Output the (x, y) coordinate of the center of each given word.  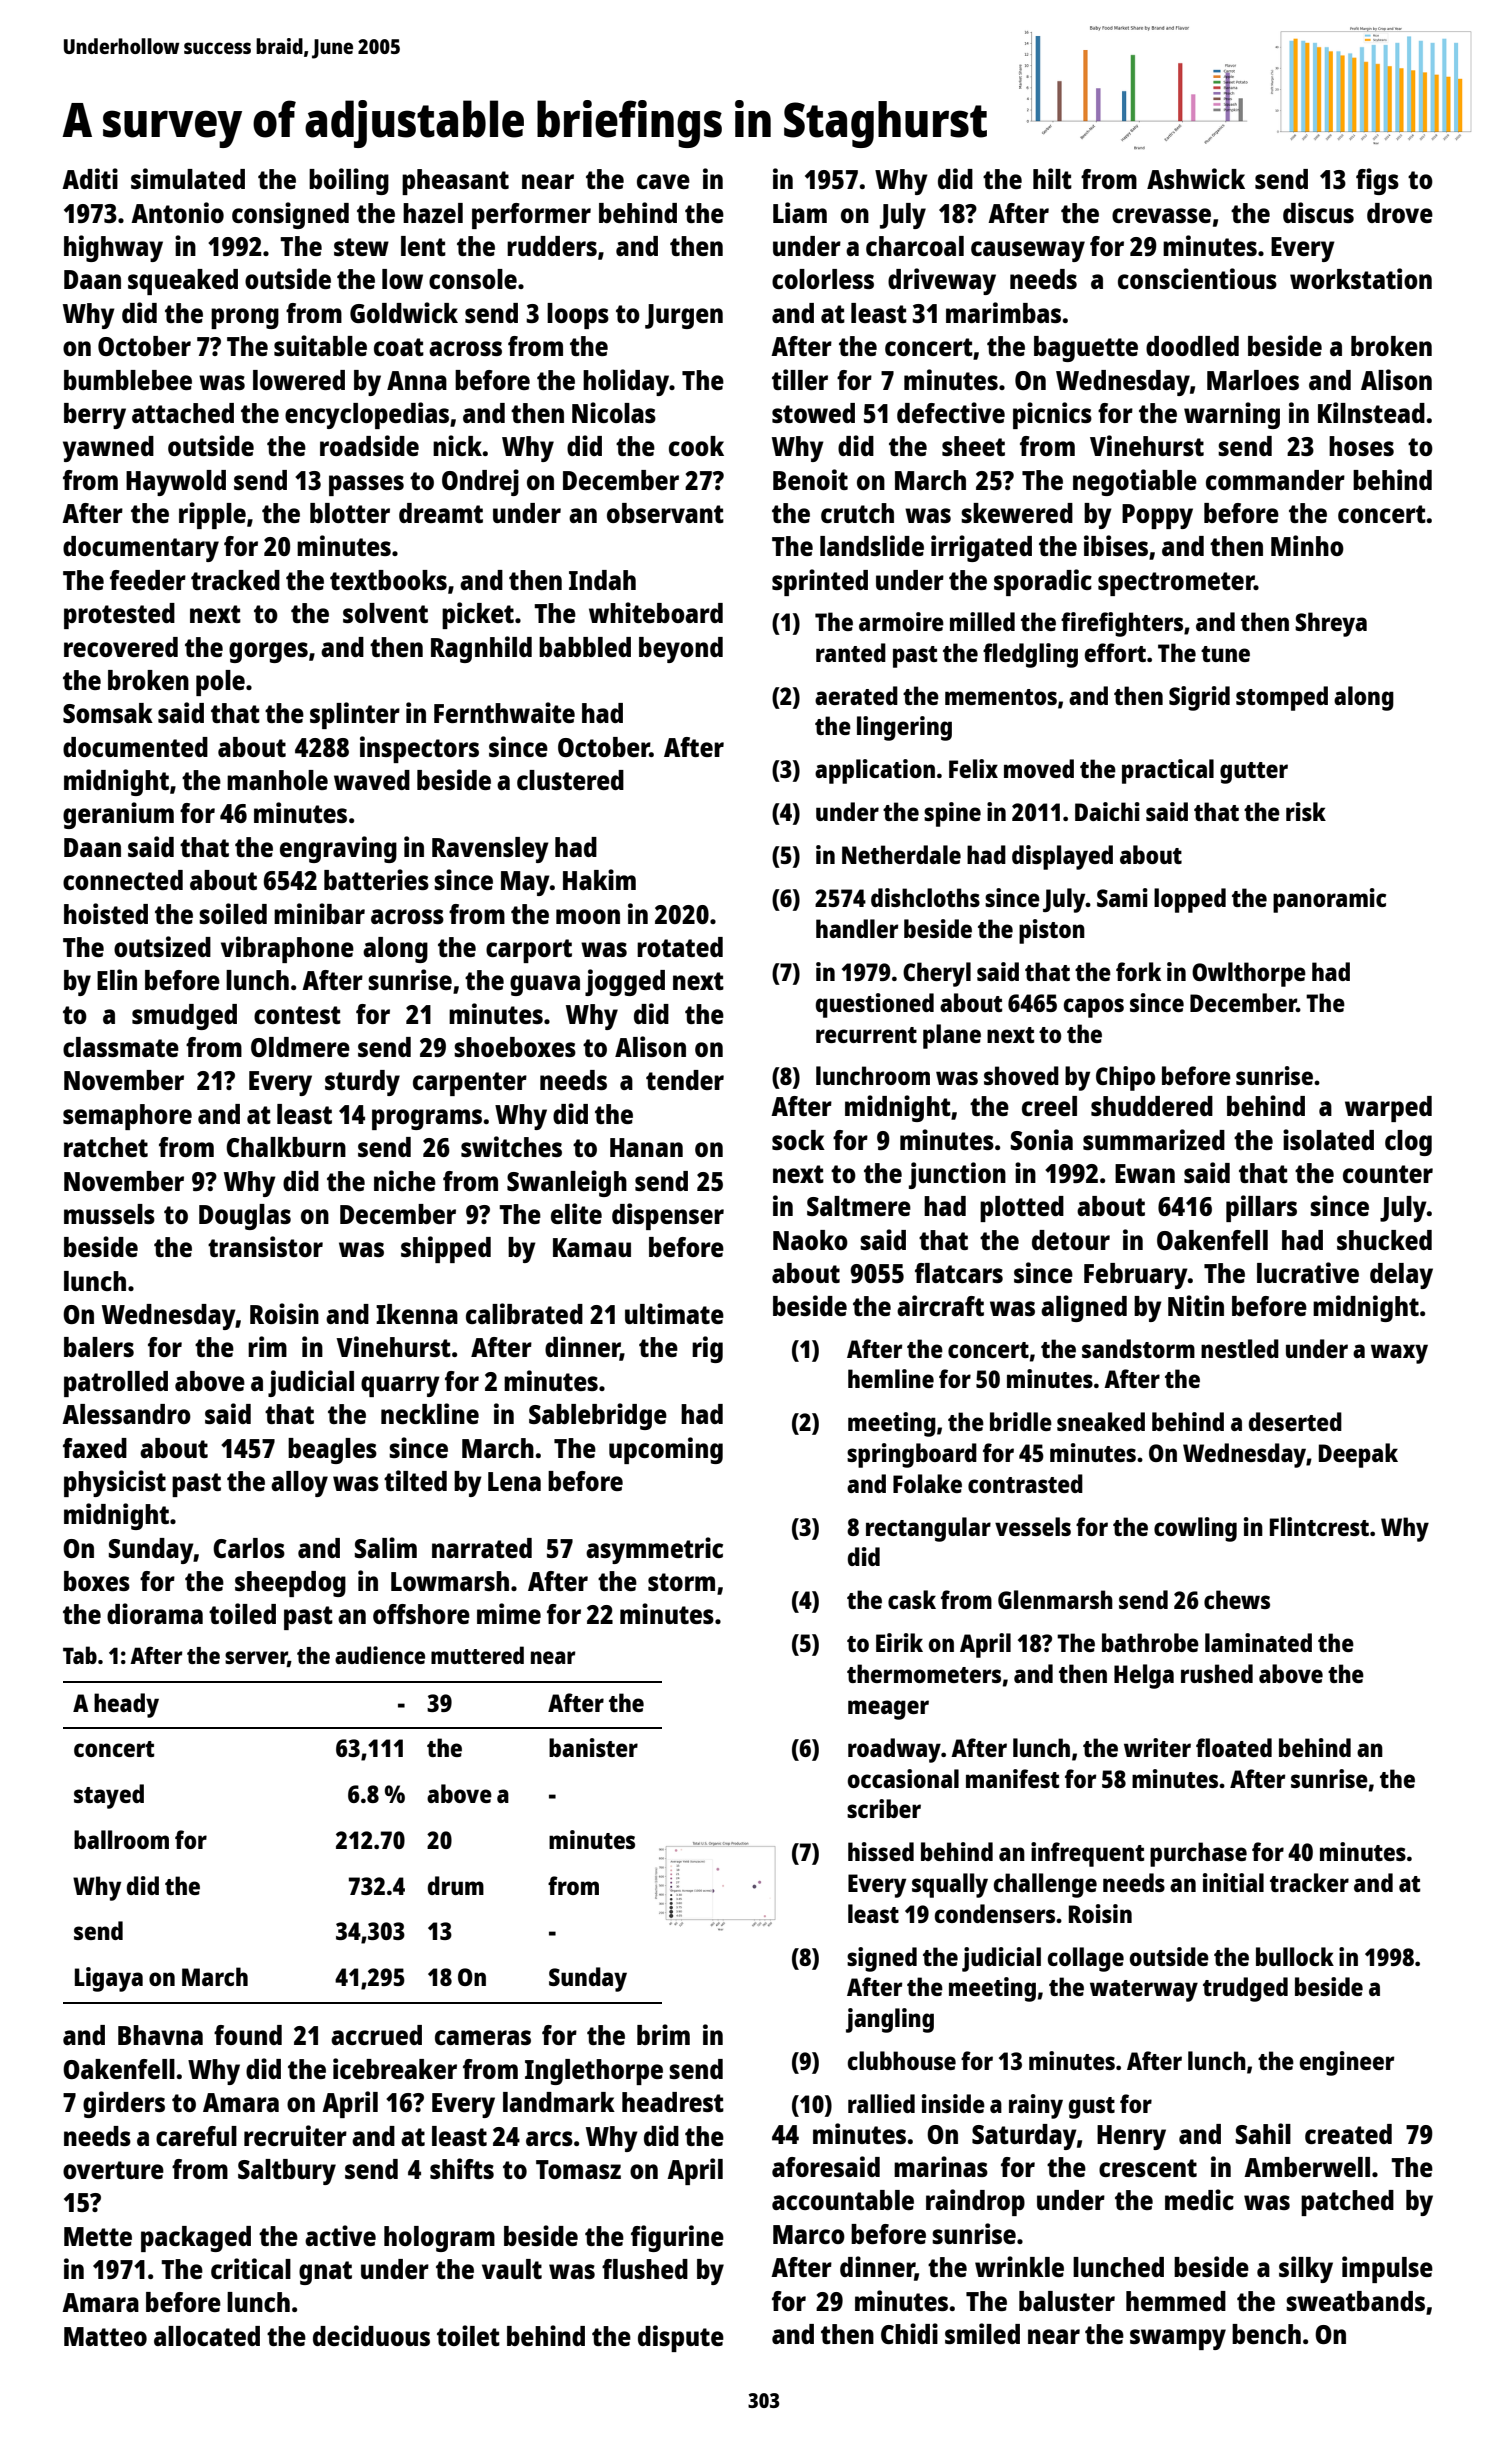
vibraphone (287, 949)
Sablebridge (598, 1416)
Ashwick (1196, 178)
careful (196, 2136)
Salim (386, 1547)
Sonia (1042, 1139)
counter (1388, 1174)
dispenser (668, 1216)
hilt (1052, 178)
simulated (188, 178)
